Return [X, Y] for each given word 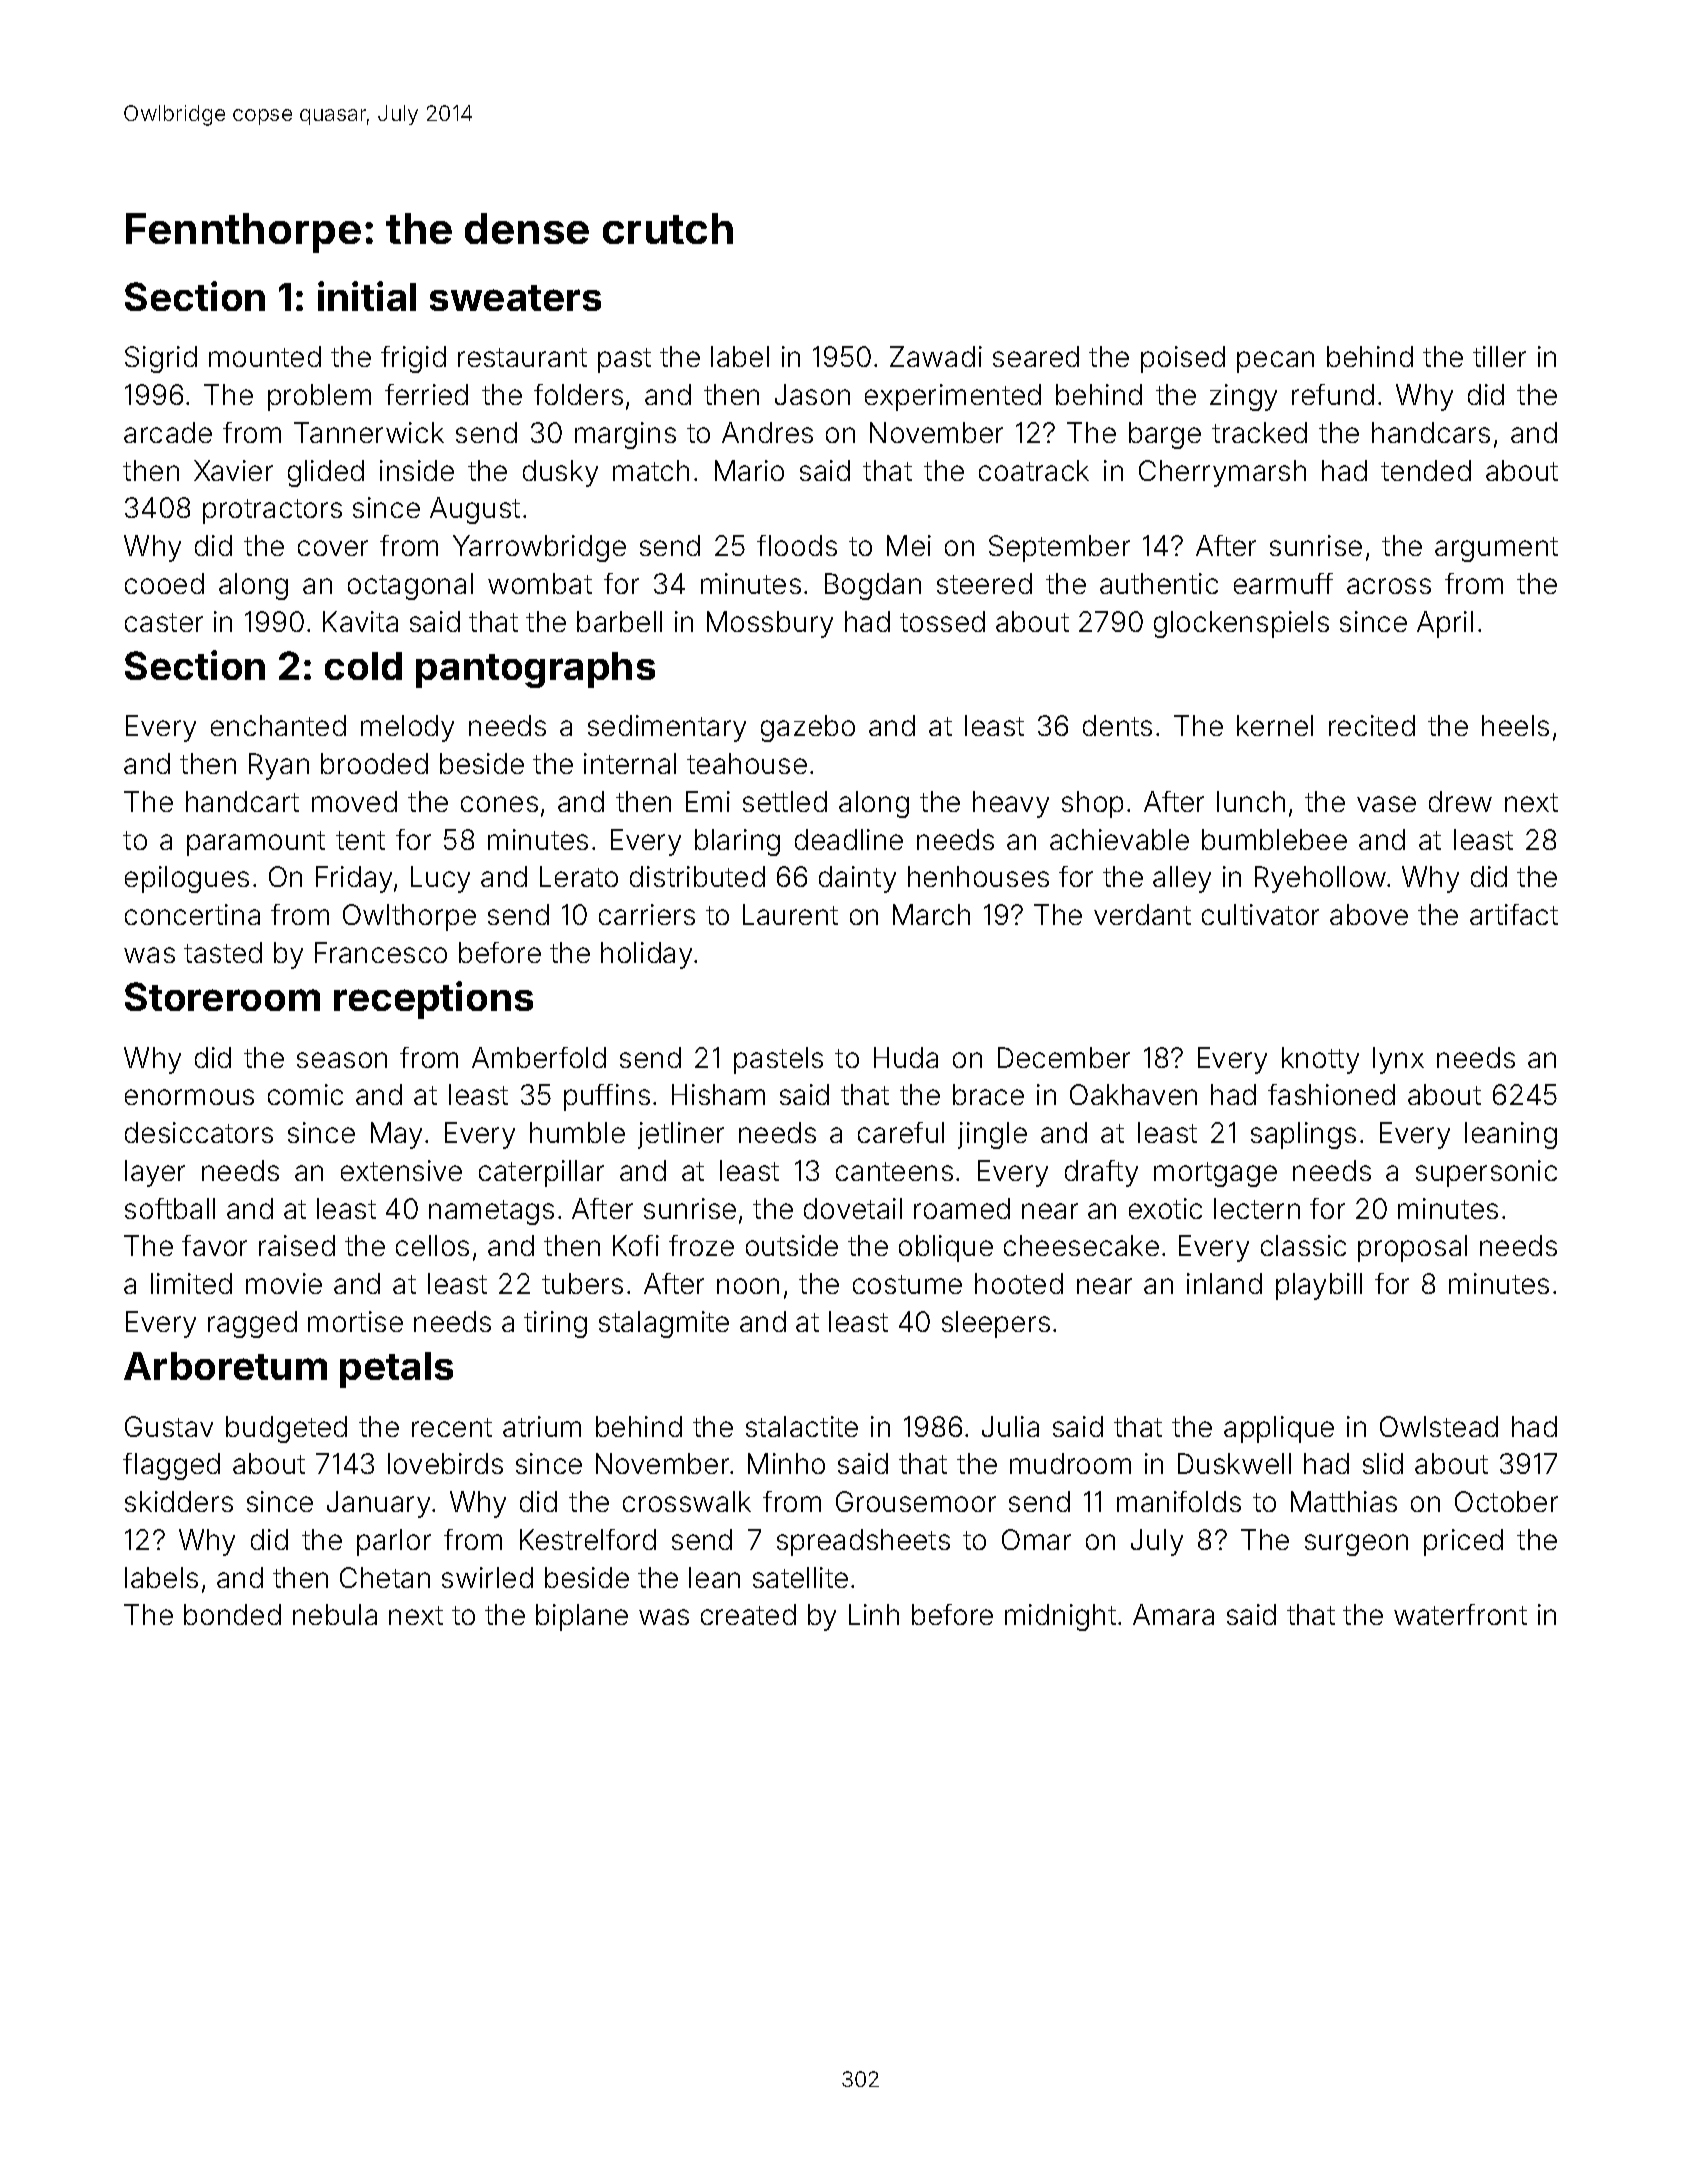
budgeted [286, 1429]
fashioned [1331, 1094]
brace [988, 1094]
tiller [1499, 356]
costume [907, 1284]
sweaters [515, 298]
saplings [1303, 1135]
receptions [433, 1000]
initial [367, 296]
